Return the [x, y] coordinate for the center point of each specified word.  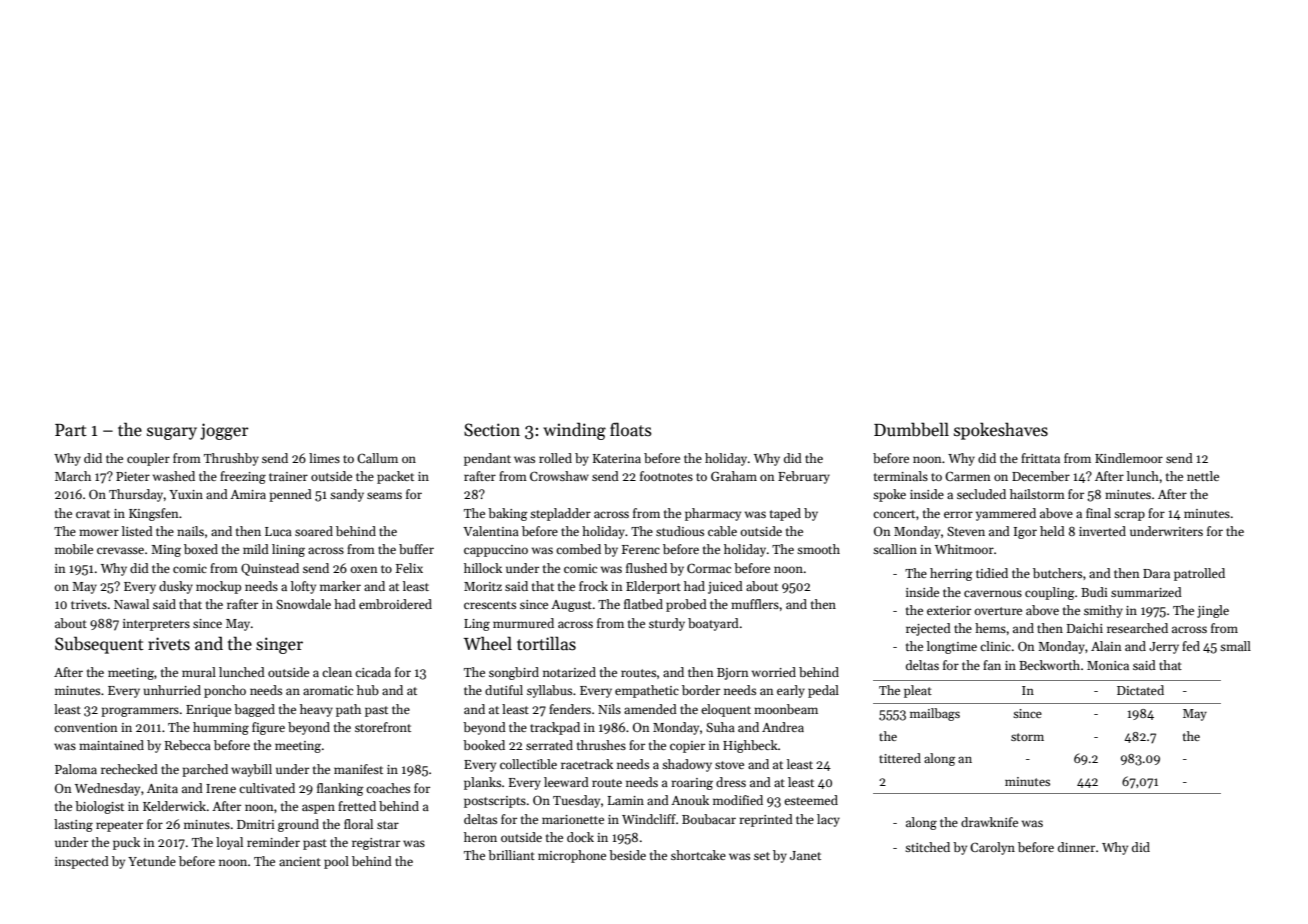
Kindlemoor [1129, 458]
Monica [1108, 665]
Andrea [783, 727]
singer [279, 645]
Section [492, 430]
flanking [340, 789]
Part [71, 430]
